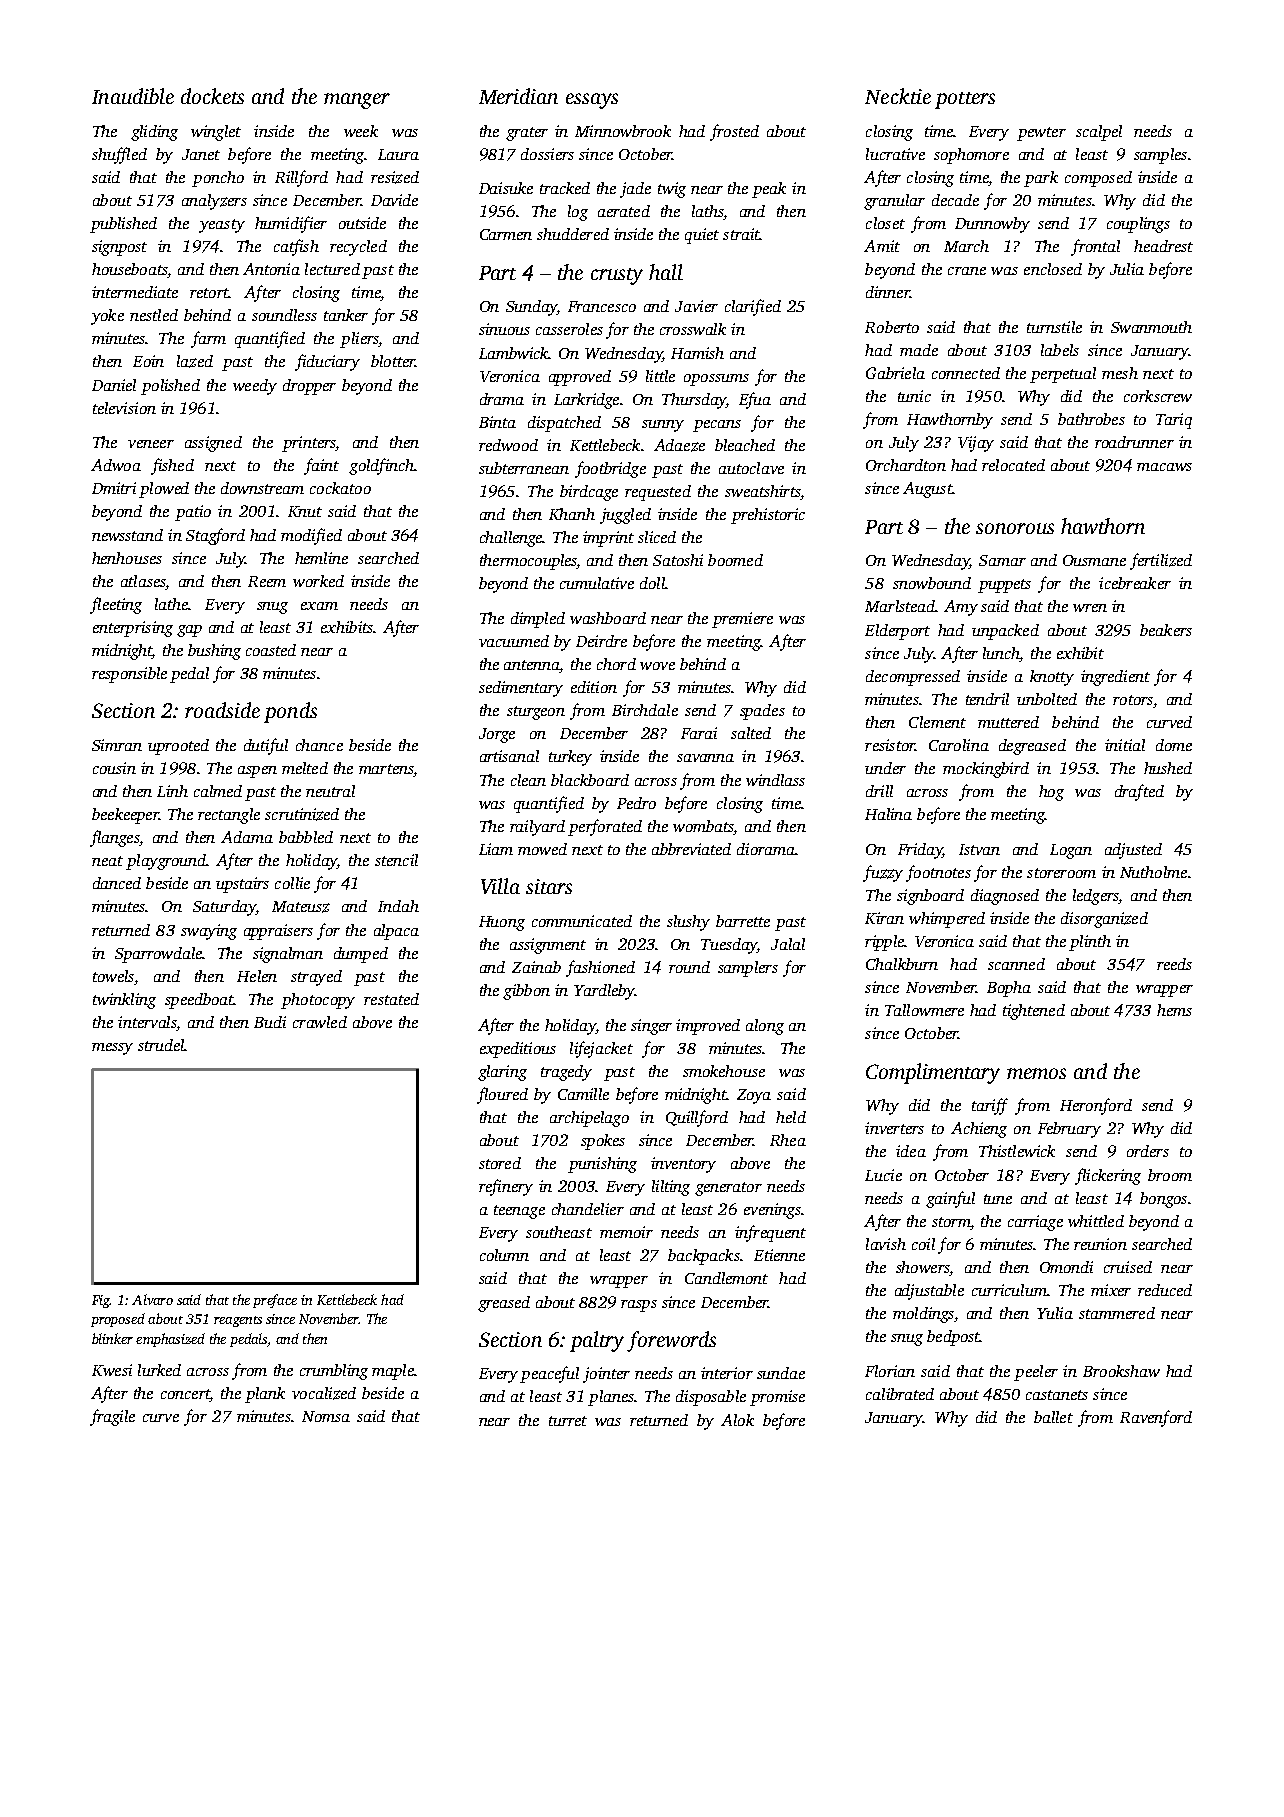 This image has width=1284, height=1817. What do you see at coordinates (1099, 133) in the image?
I see `scalpel` at bounding box center [1099, 133].
